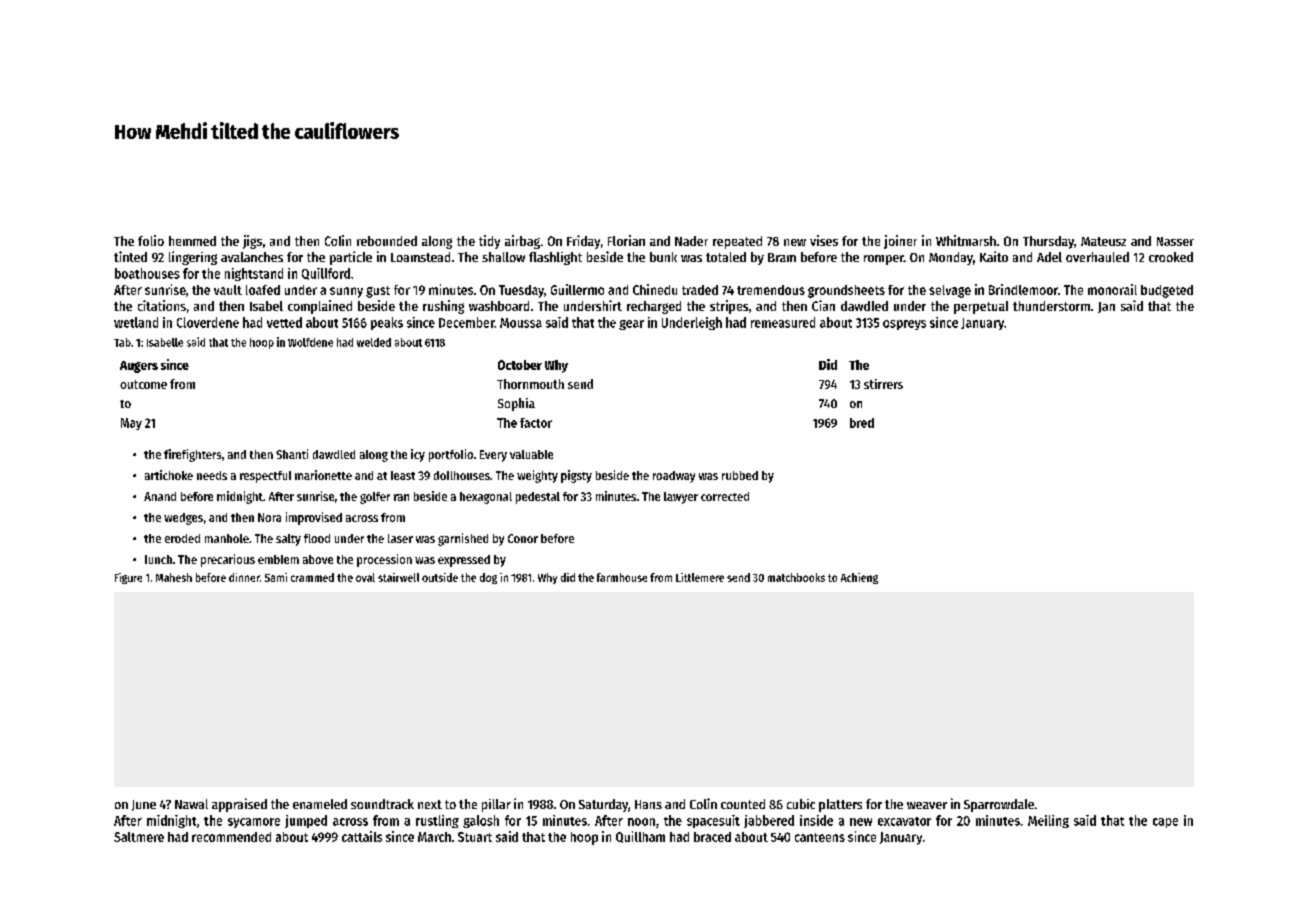  What do you see at coordinates (1175, 241) in the image?
I see `Nasser` at bounding box center [1175, 241].
